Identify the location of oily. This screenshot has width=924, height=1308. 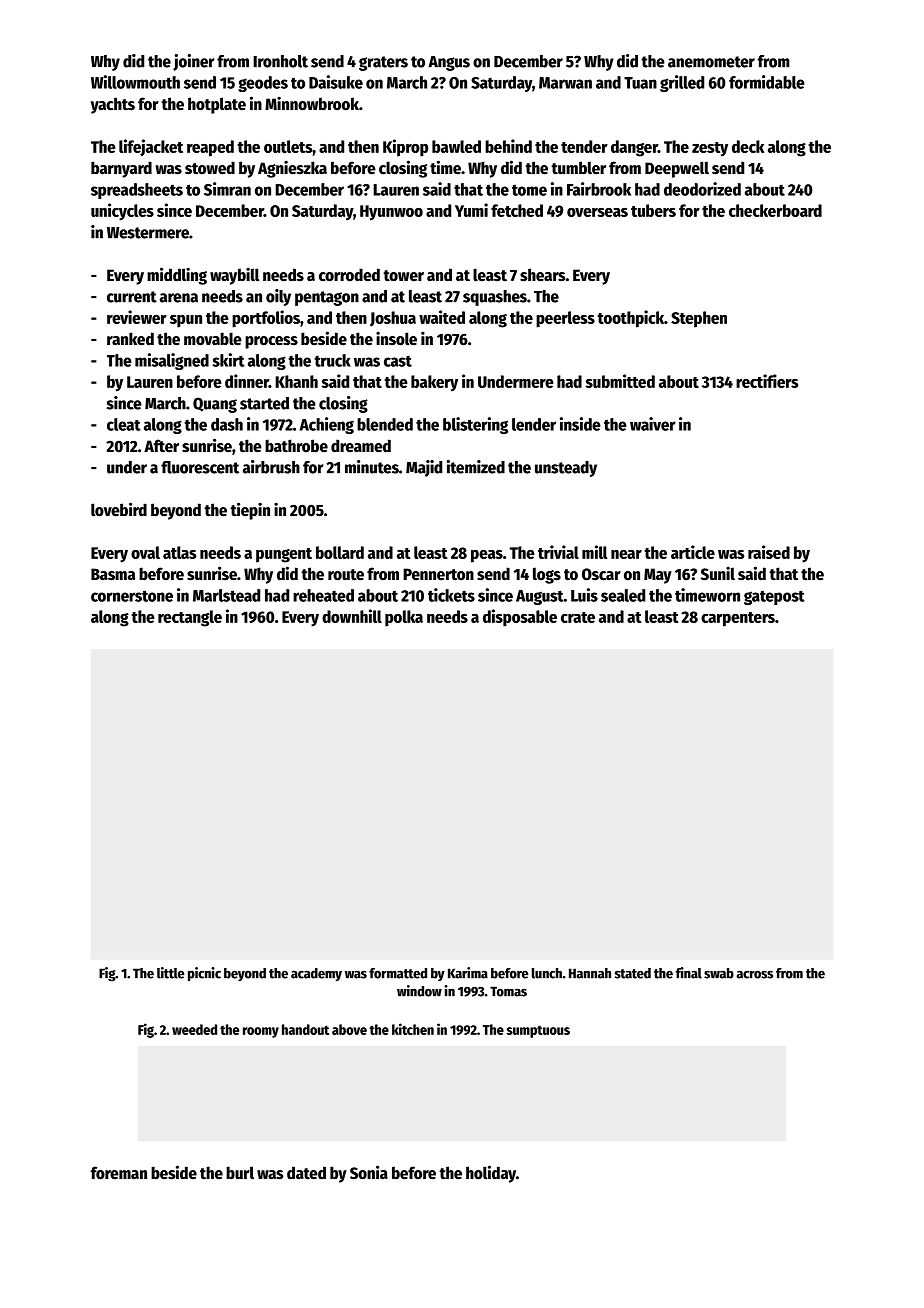
(278, 297).
